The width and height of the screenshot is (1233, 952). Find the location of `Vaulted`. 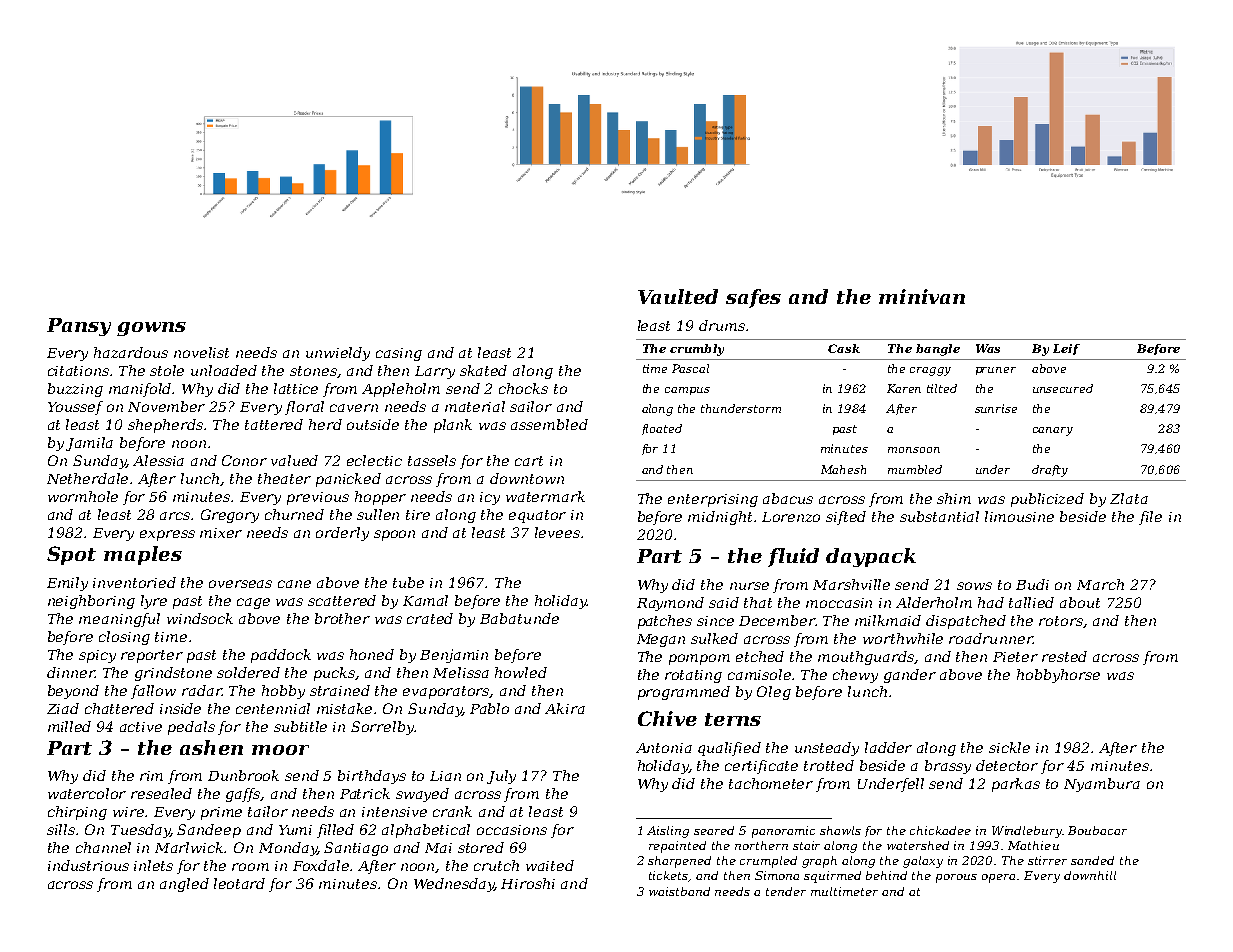

Vaulted is located at coordinates (678, 296).
